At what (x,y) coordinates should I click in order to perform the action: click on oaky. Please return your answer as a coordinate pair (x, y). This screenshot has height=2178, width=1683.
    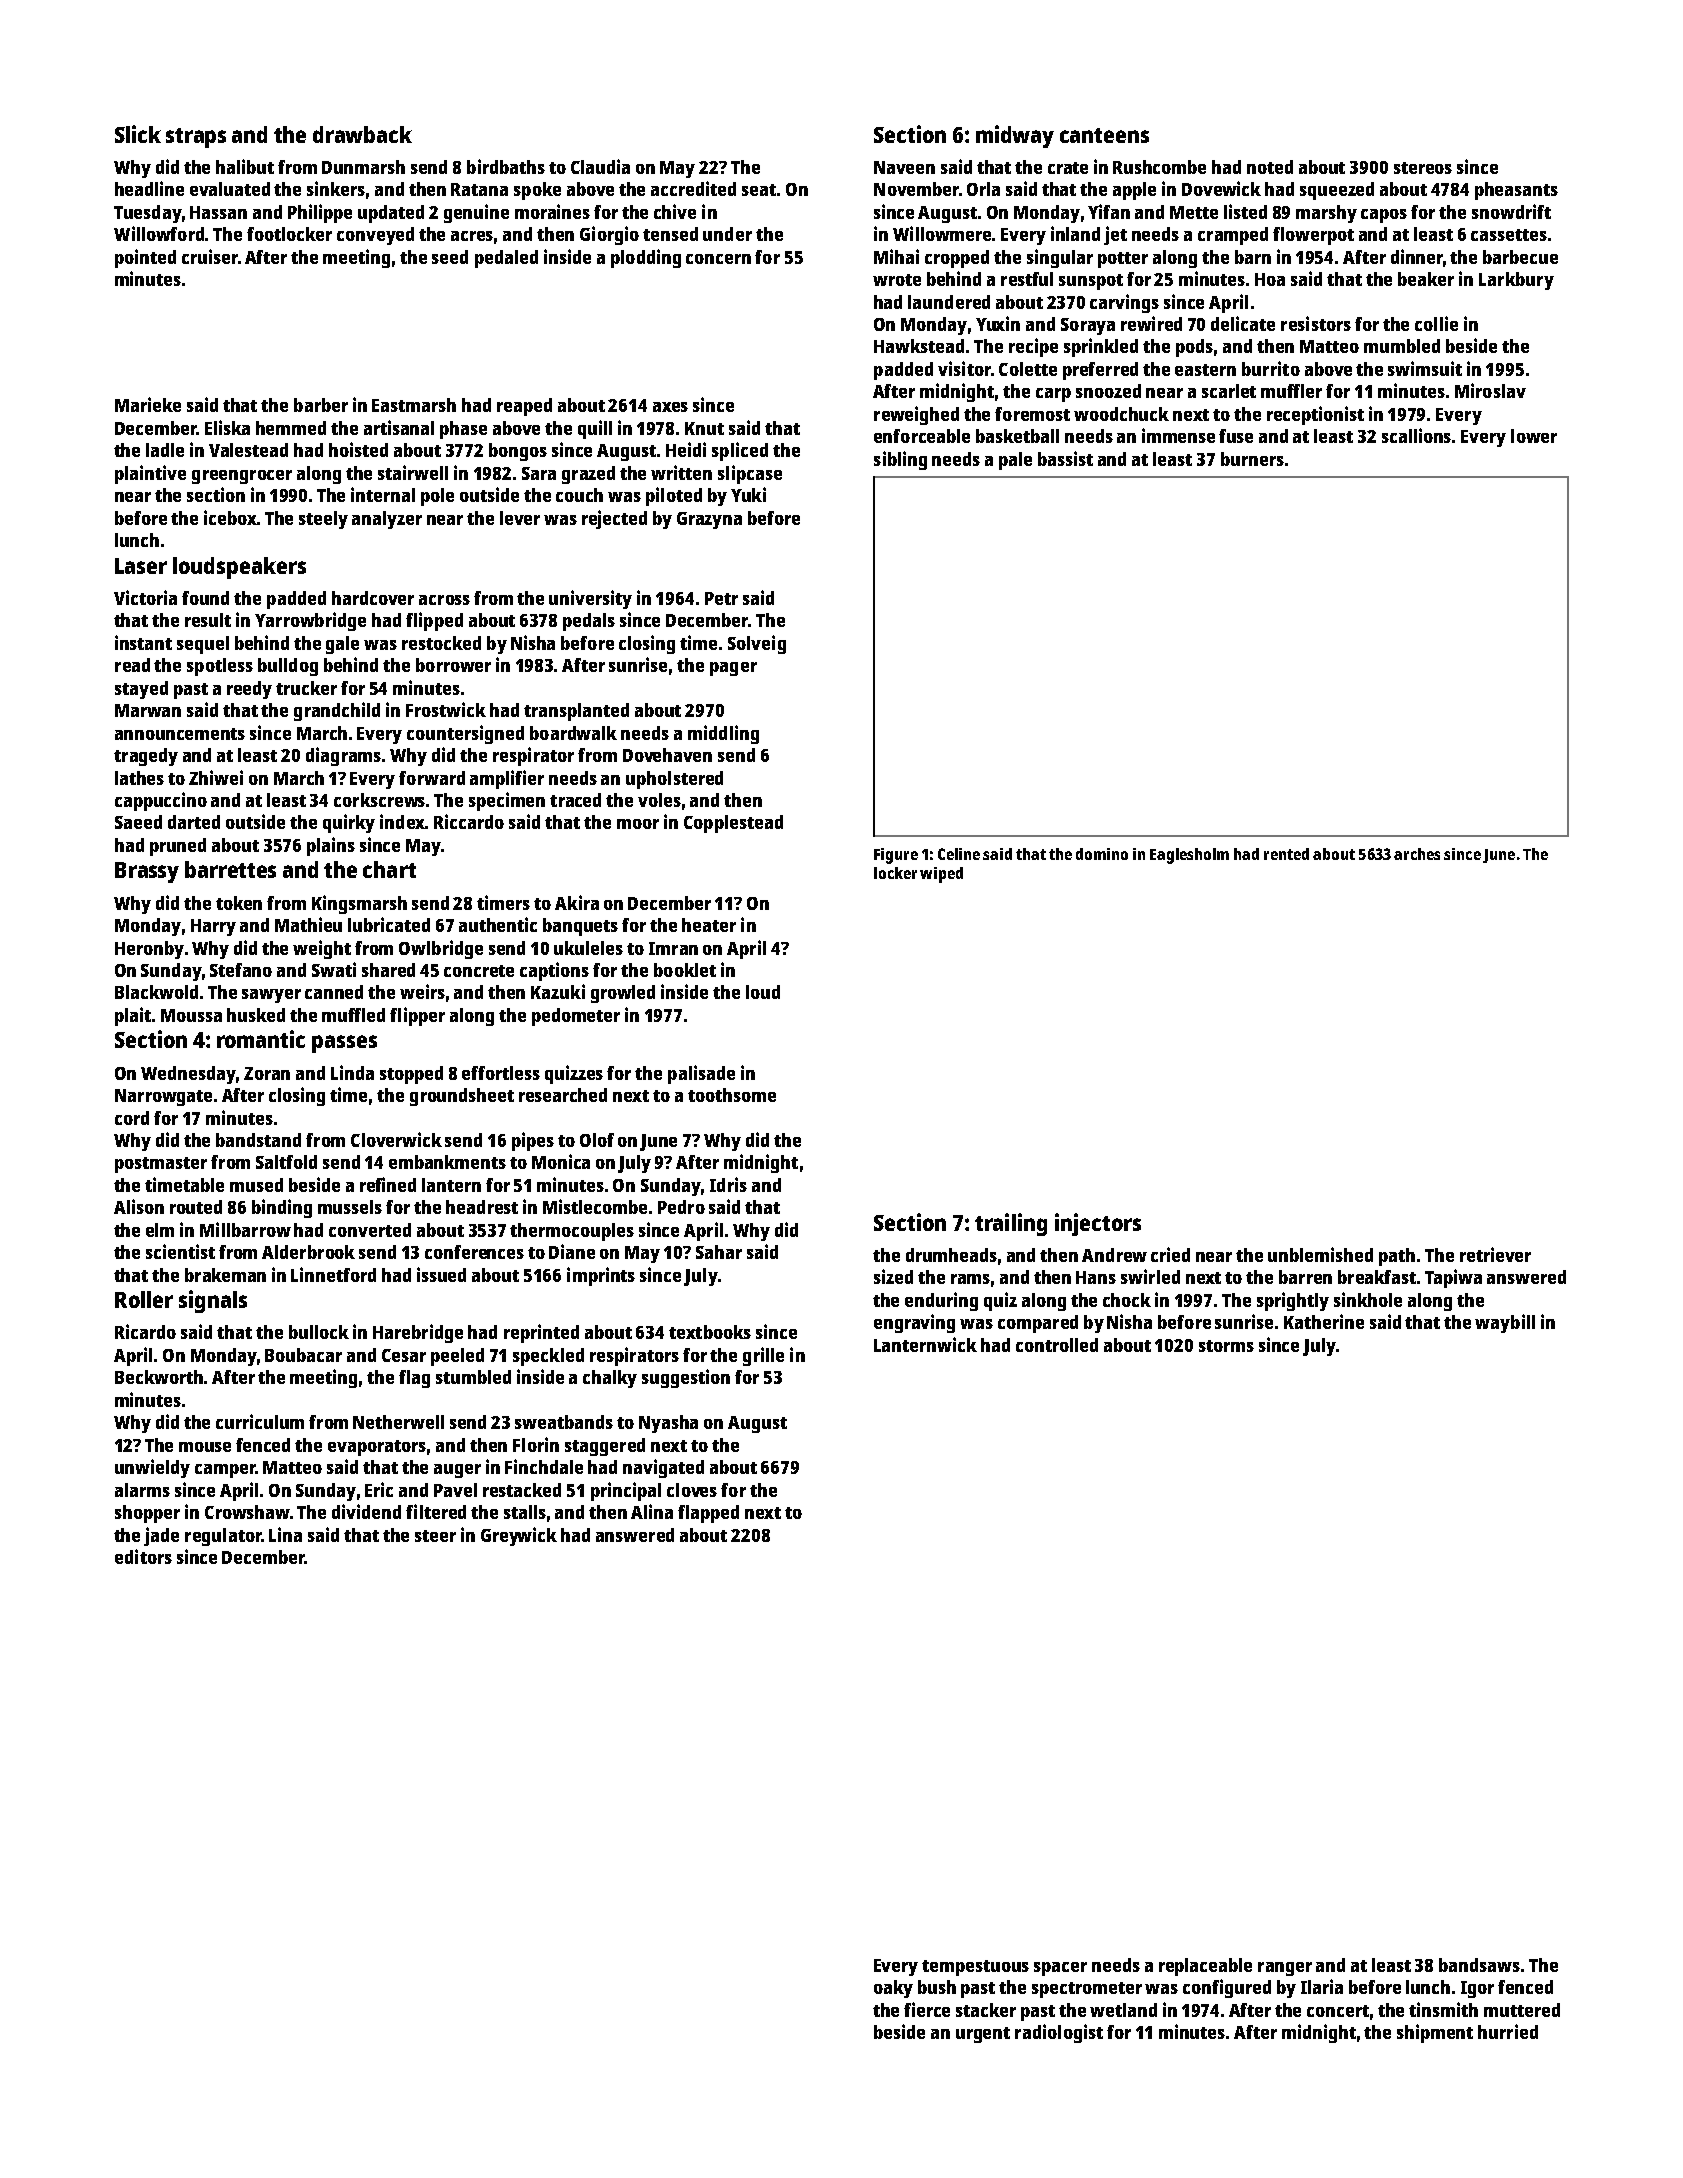
    Looking at the image, I should click on (893, 1989).
